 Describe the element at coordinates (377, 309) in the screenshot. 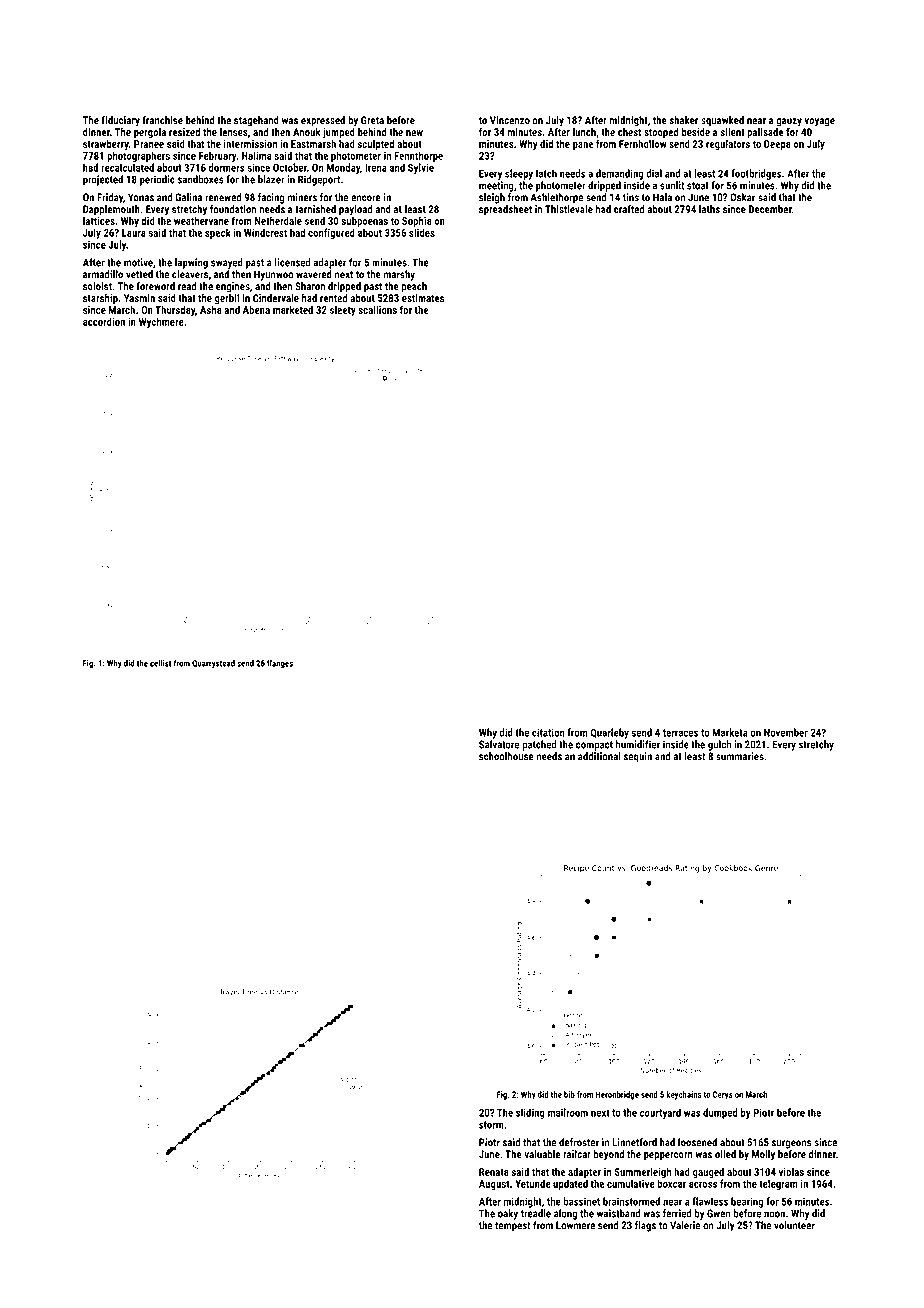

I see `scallions` at that location.
